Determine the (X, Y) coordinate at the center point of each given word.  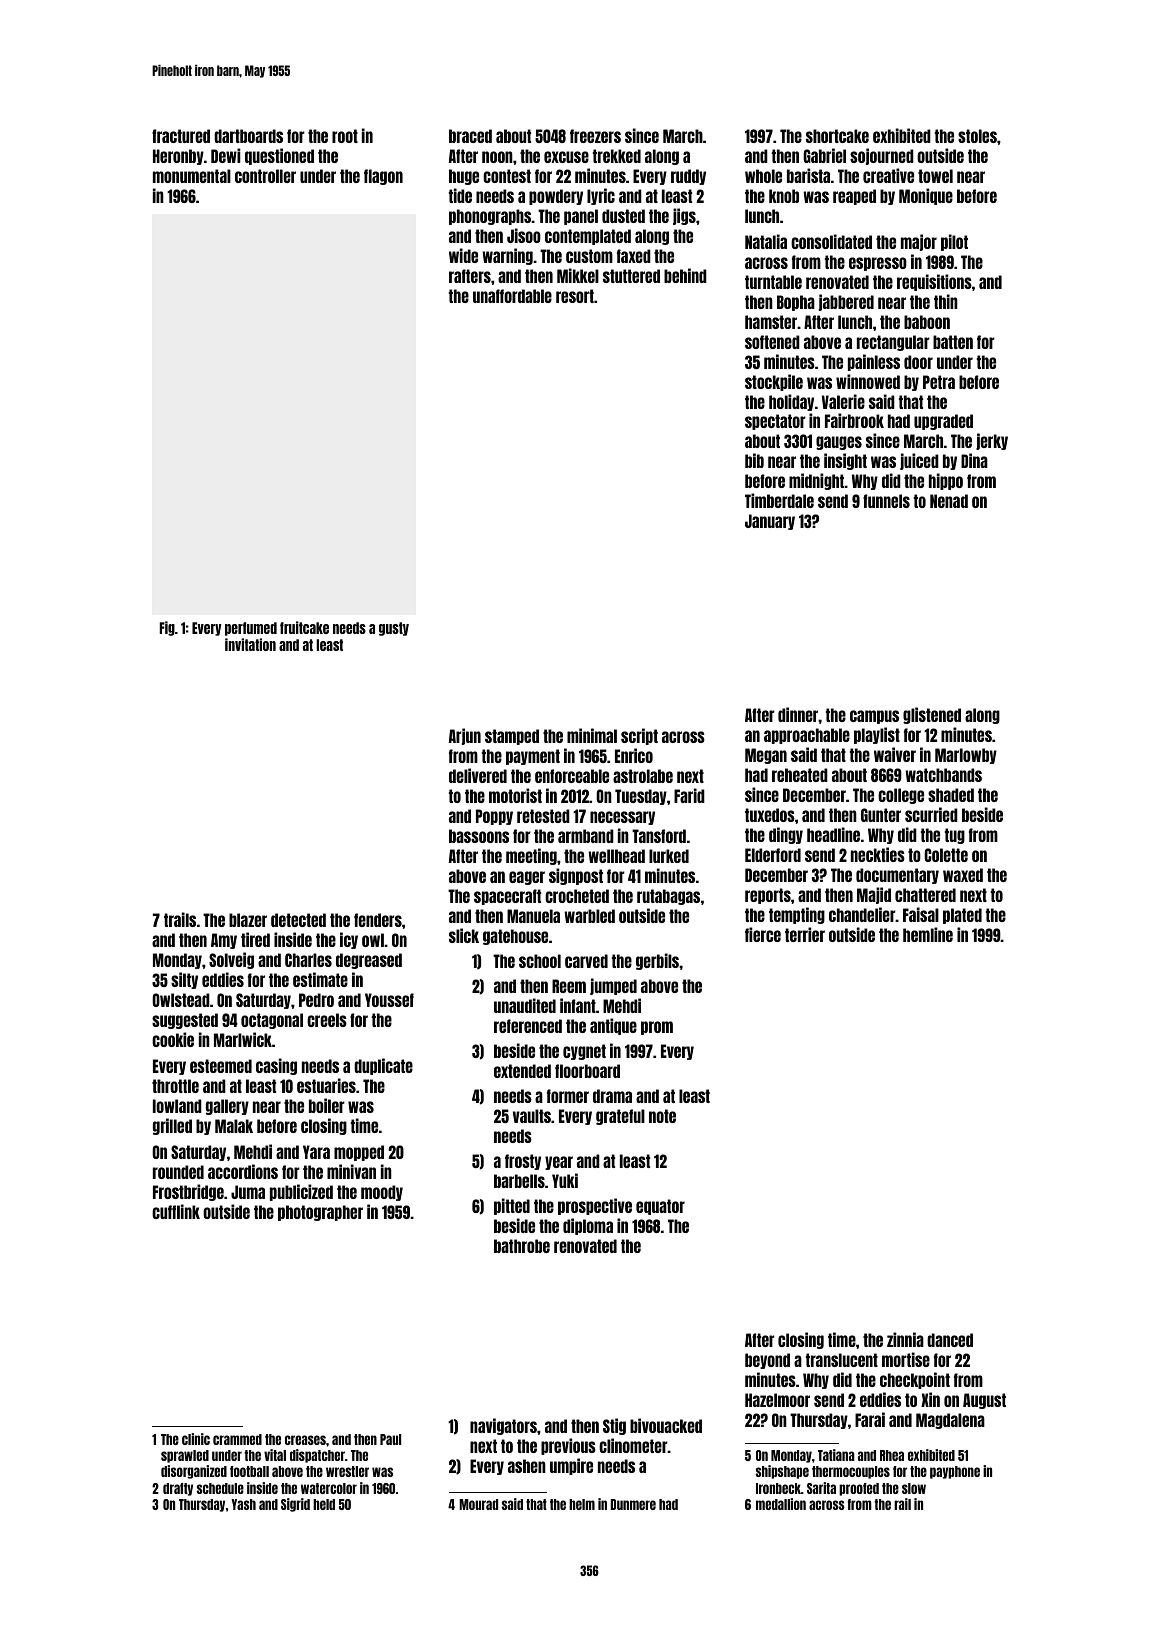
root (345, 136)
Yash (243, 1504)
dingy (786, 835)
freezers (595, 136)
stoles (977, 136)
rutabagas (668, 897)
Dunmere (633, 1504)
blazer (248, 920)
